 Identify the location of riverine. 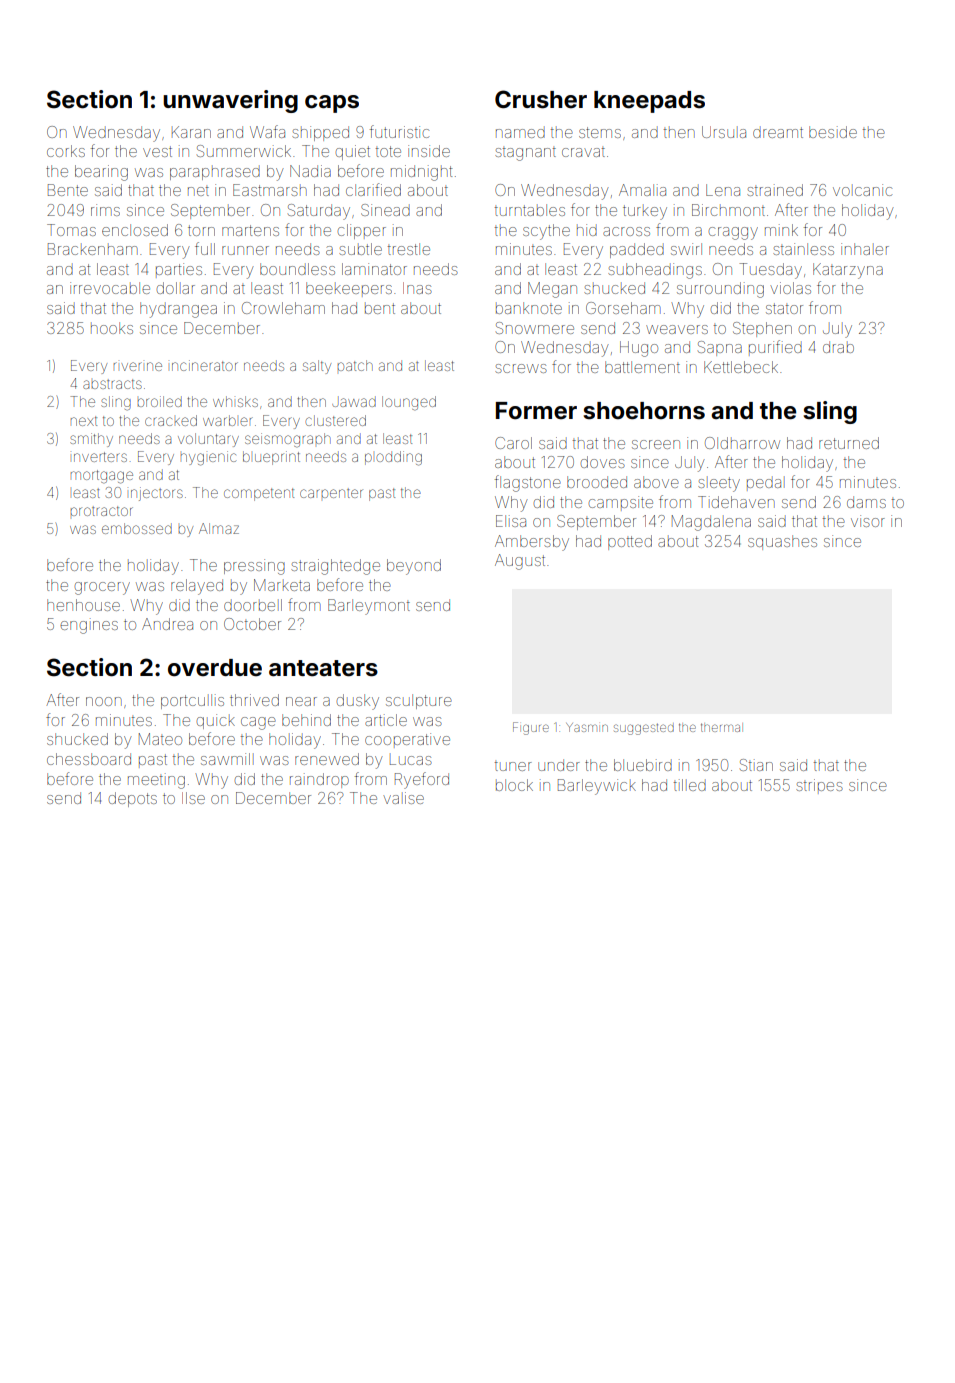
(137, 366).
